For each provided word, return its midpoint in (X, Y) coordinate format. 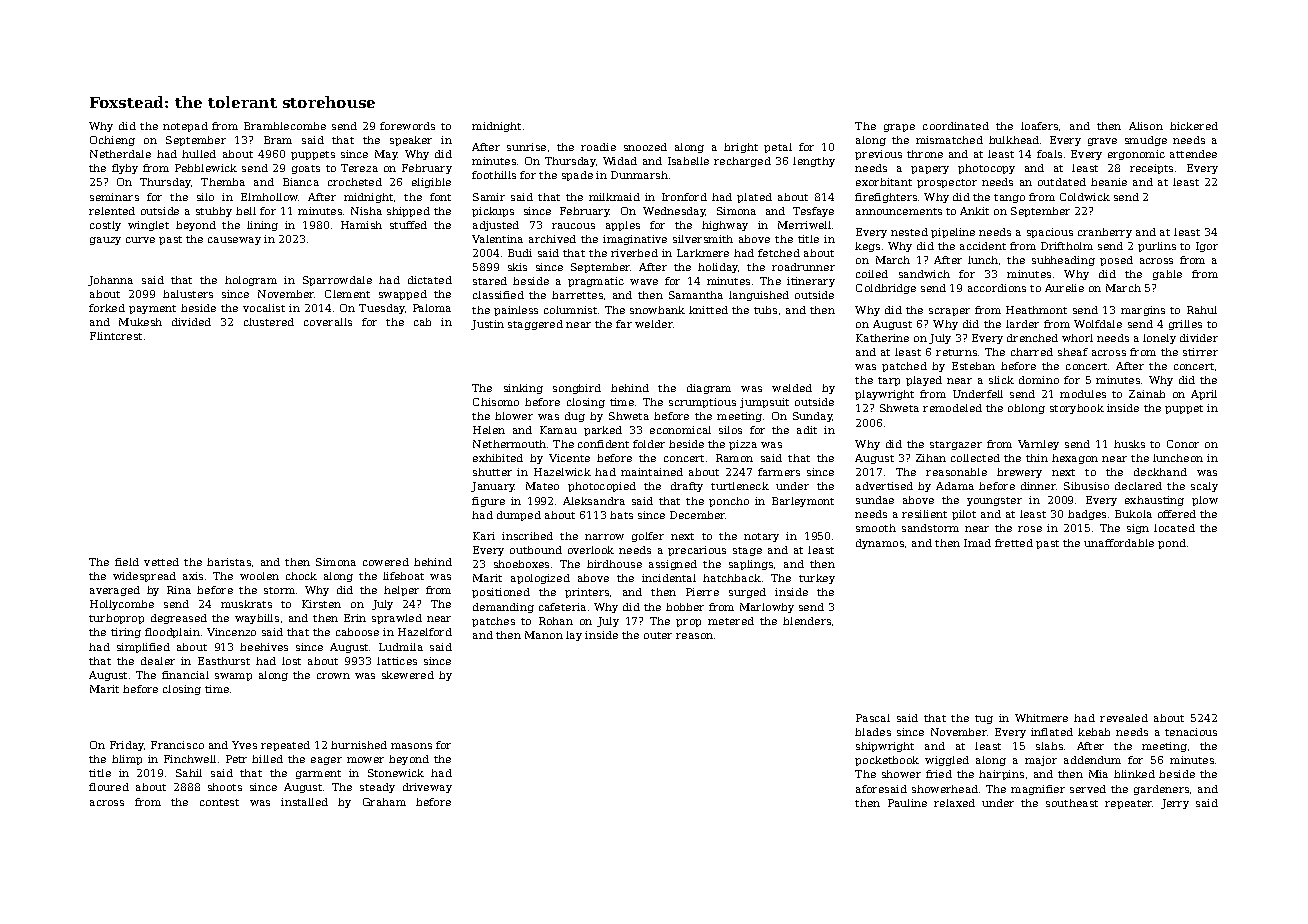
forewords (407, 126)
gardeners (1161, 790)
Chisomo (496, 402)
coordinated (956, 126)
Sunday (813, 417)
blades (873, 732)
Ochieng (112, 141)
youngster (994, 501)
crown (333, 676)
